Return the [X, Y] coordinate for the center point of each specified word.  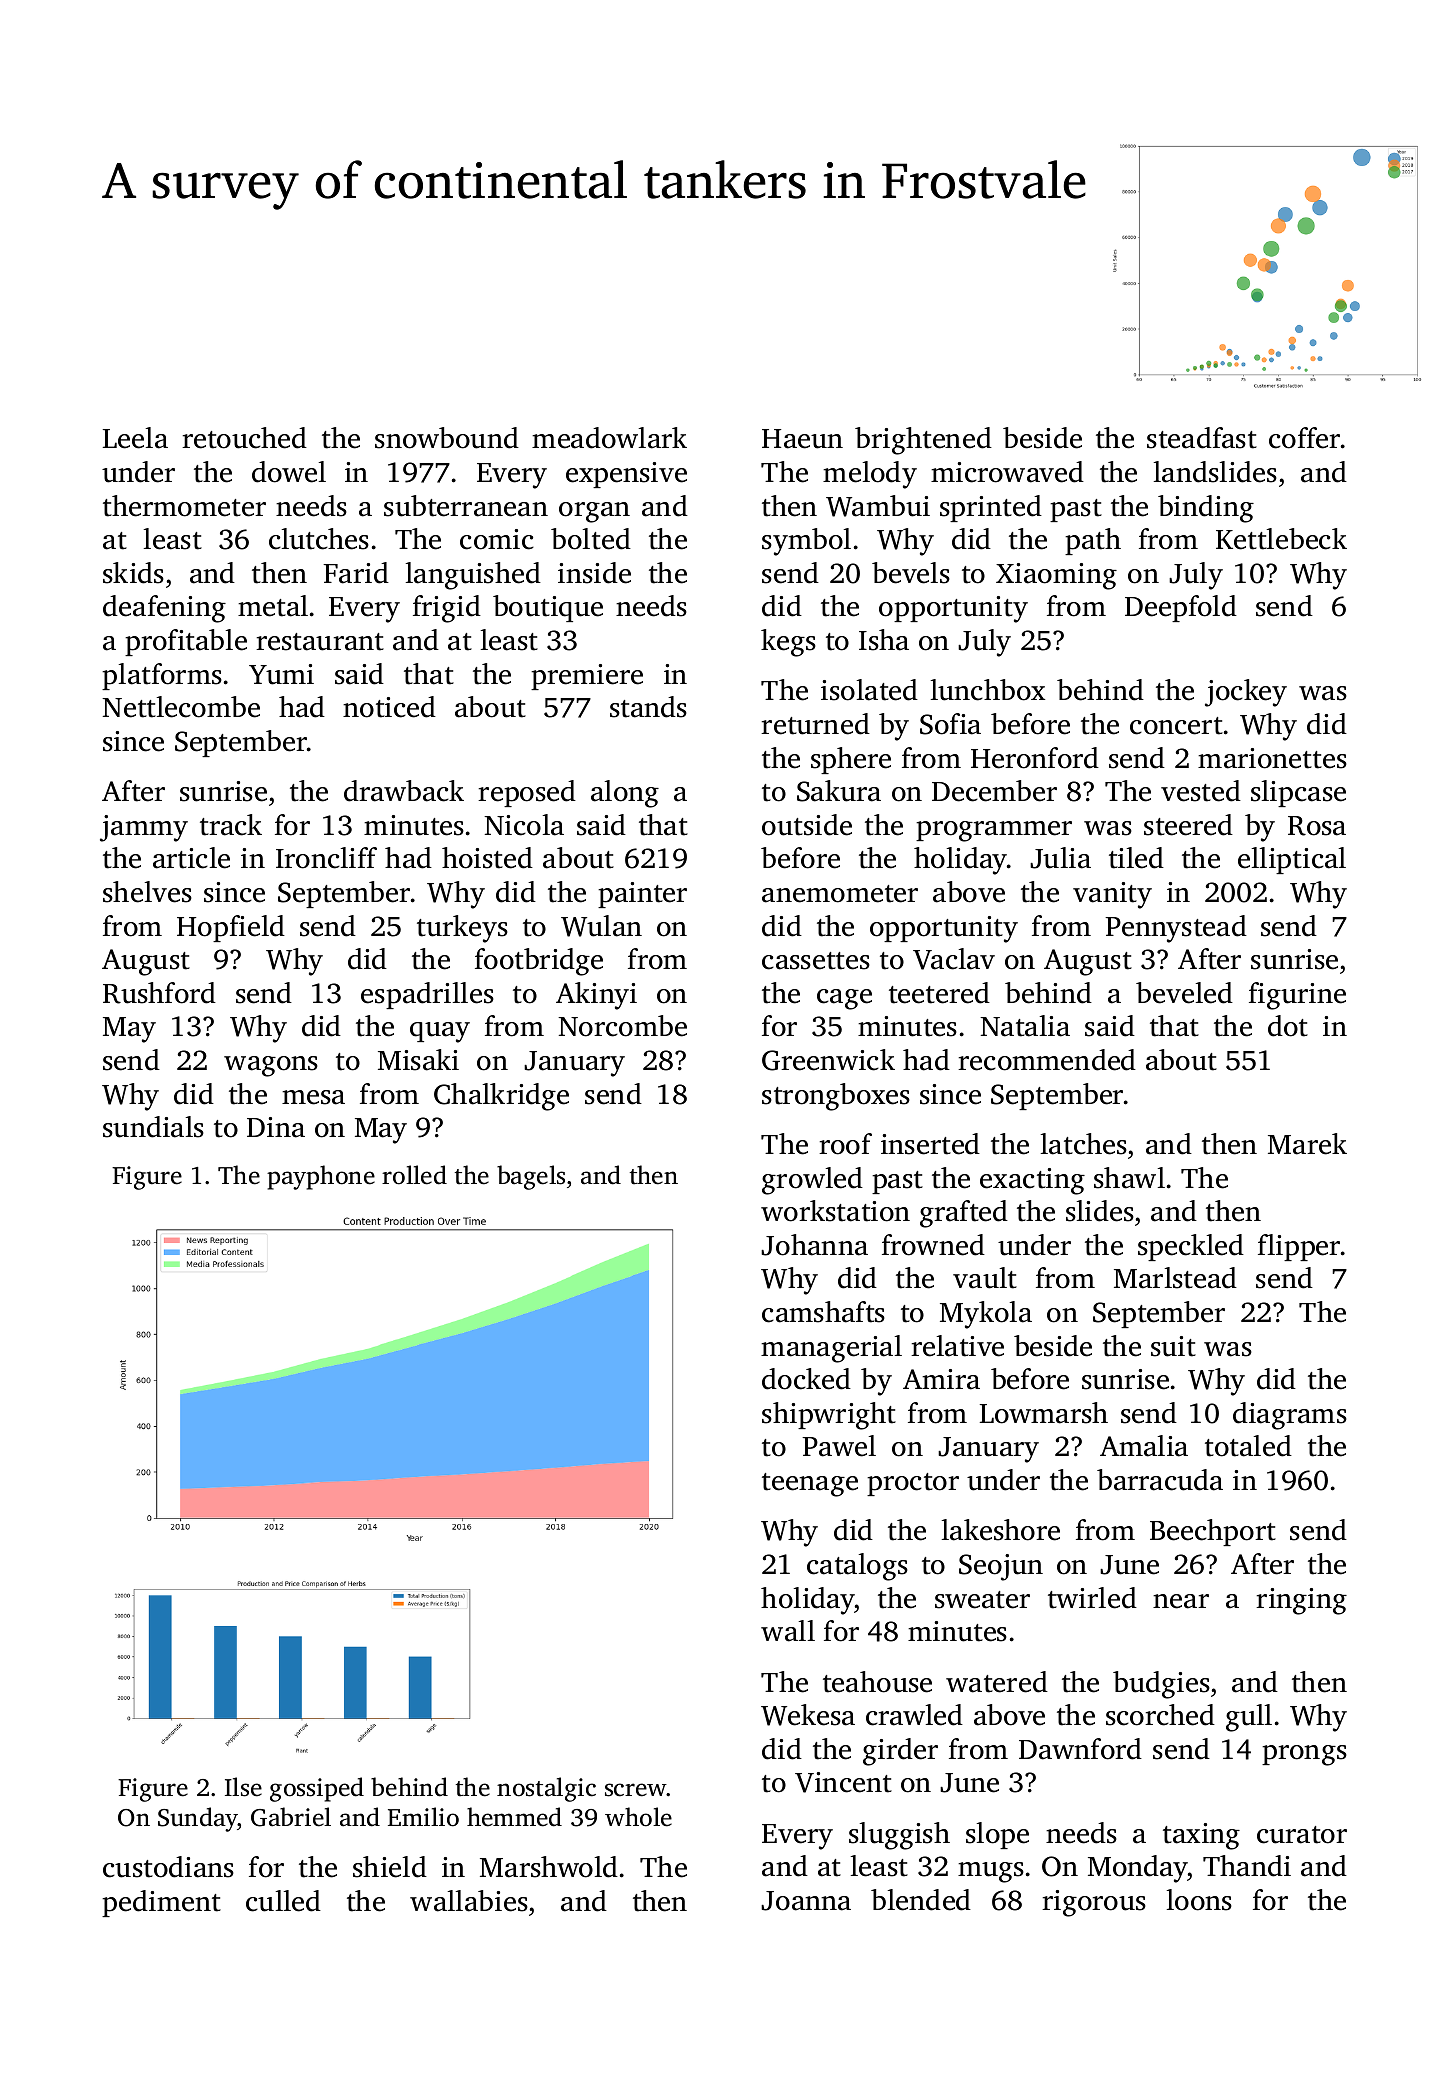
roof [845, 1144]
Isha [884, 640]
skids [133, 573]
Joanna [806, 1901]
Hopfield [231, 928]
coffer [1304, 438]
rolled [414, 1175]
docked [806, 1379]
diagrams [1290, 1416]
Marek [1307, 1144]
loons [1199, 1900]
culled [283, 1901]
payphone [321, 1177]
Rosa [1317, 826]
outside [807, 825]
